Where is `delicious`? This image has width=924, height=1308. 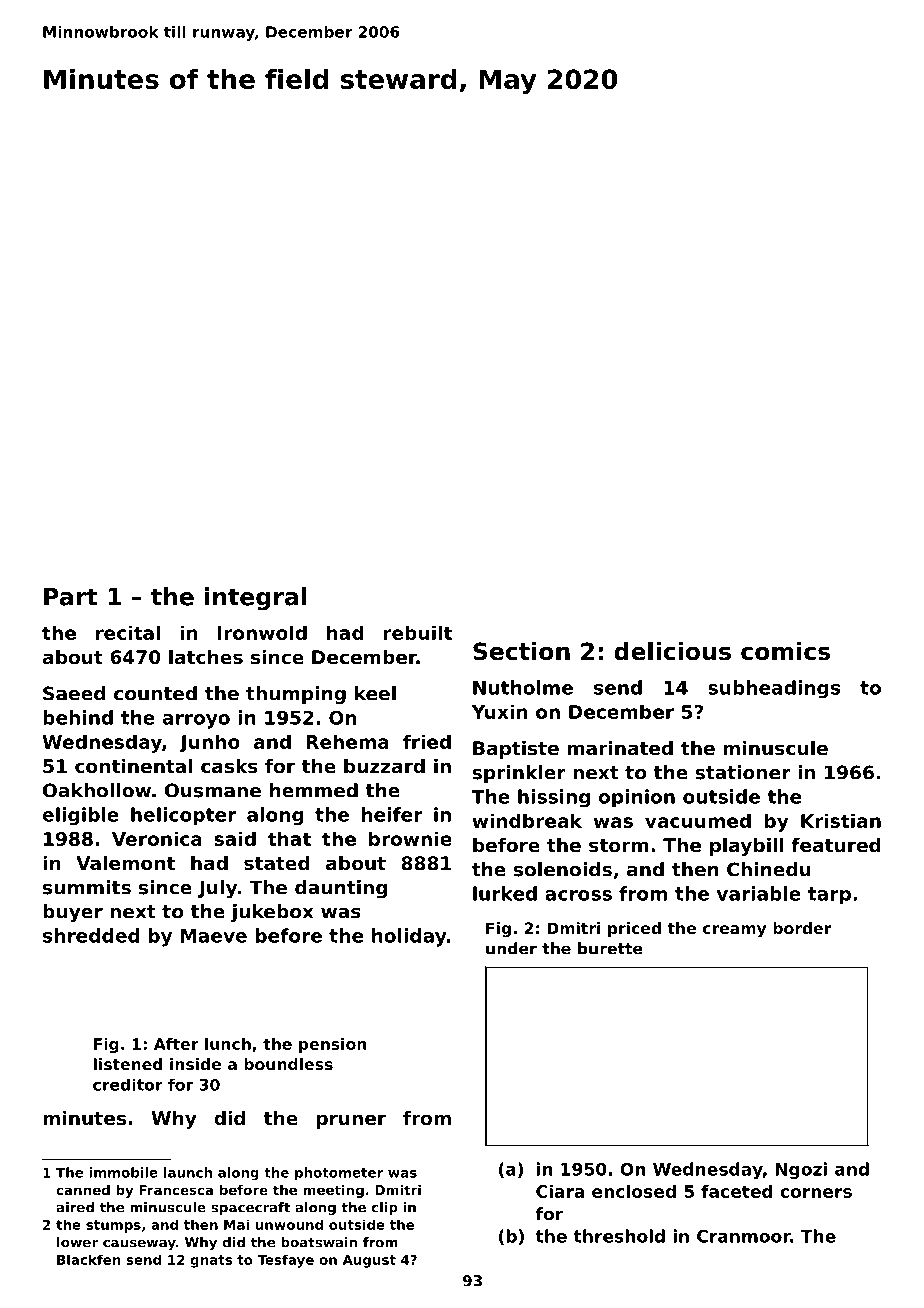 delicious is located at coordinates (672, 651).
